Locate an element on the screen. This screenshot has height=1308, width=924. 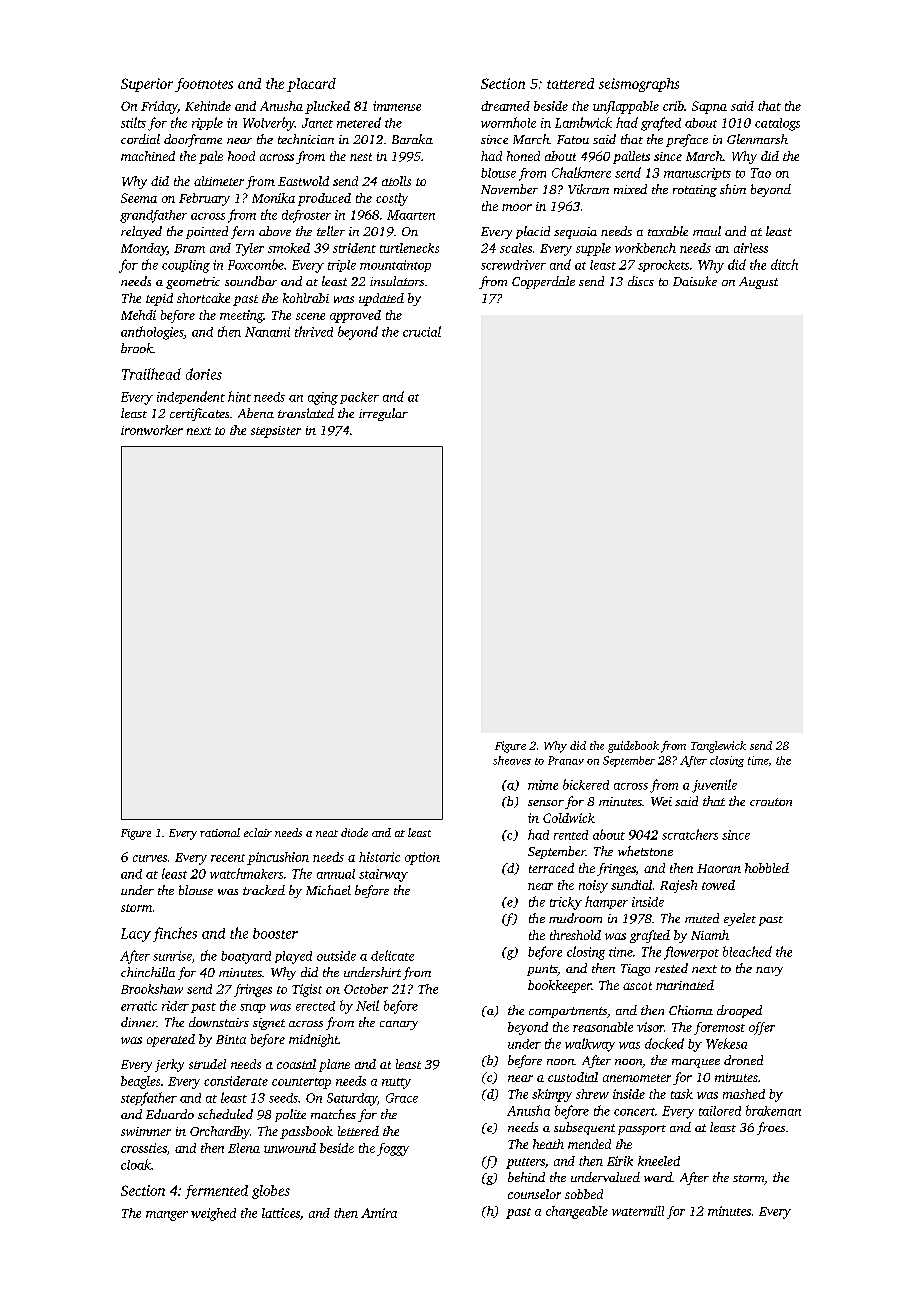
sheaves is located at coordinates (512, 760).
